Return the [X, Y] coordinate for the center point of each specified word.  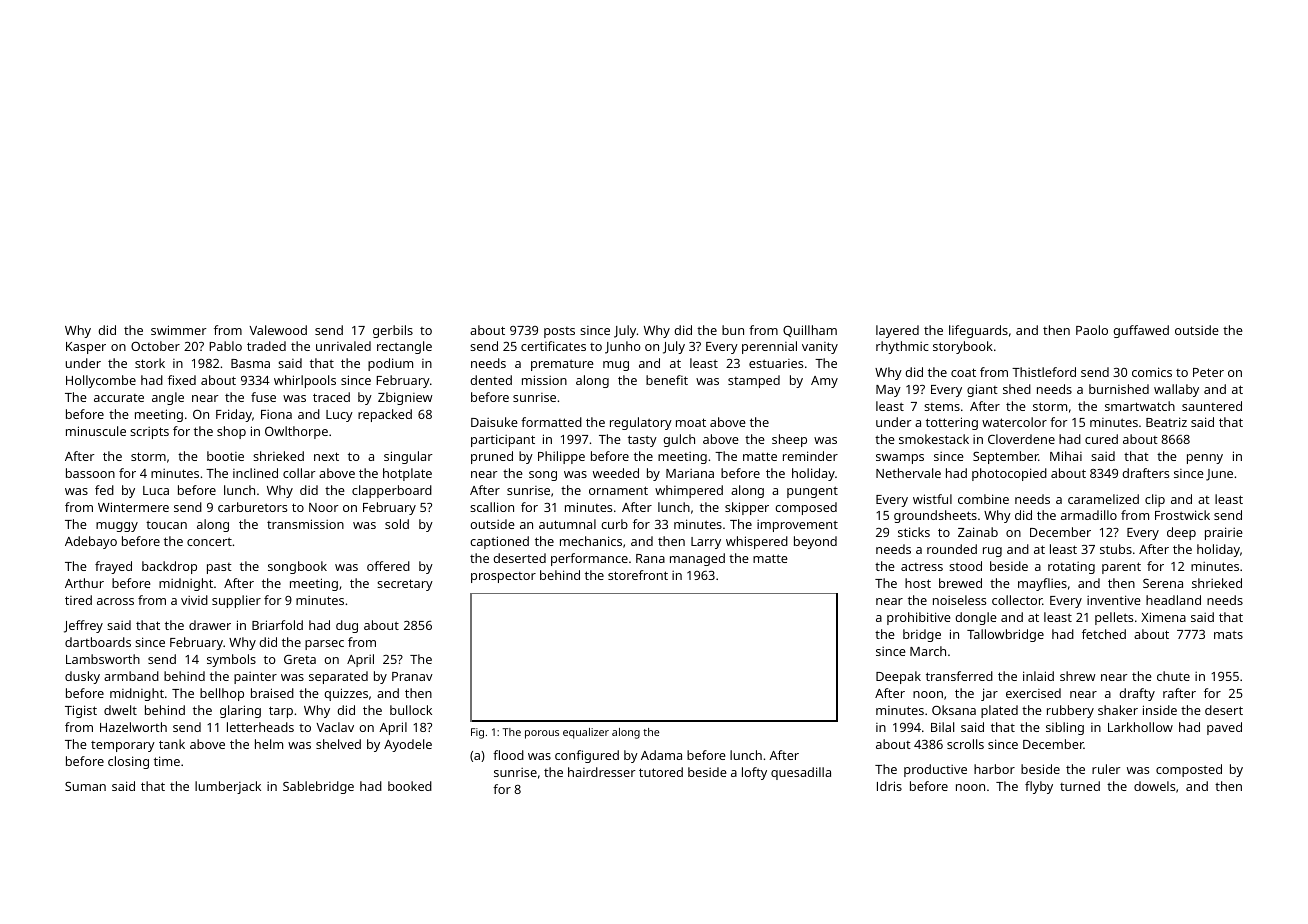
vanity [820, 348]
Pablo [225, 346]
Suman [85, 786]
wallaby [1176, 390]
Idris [889, 786]
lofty [754, 773]
